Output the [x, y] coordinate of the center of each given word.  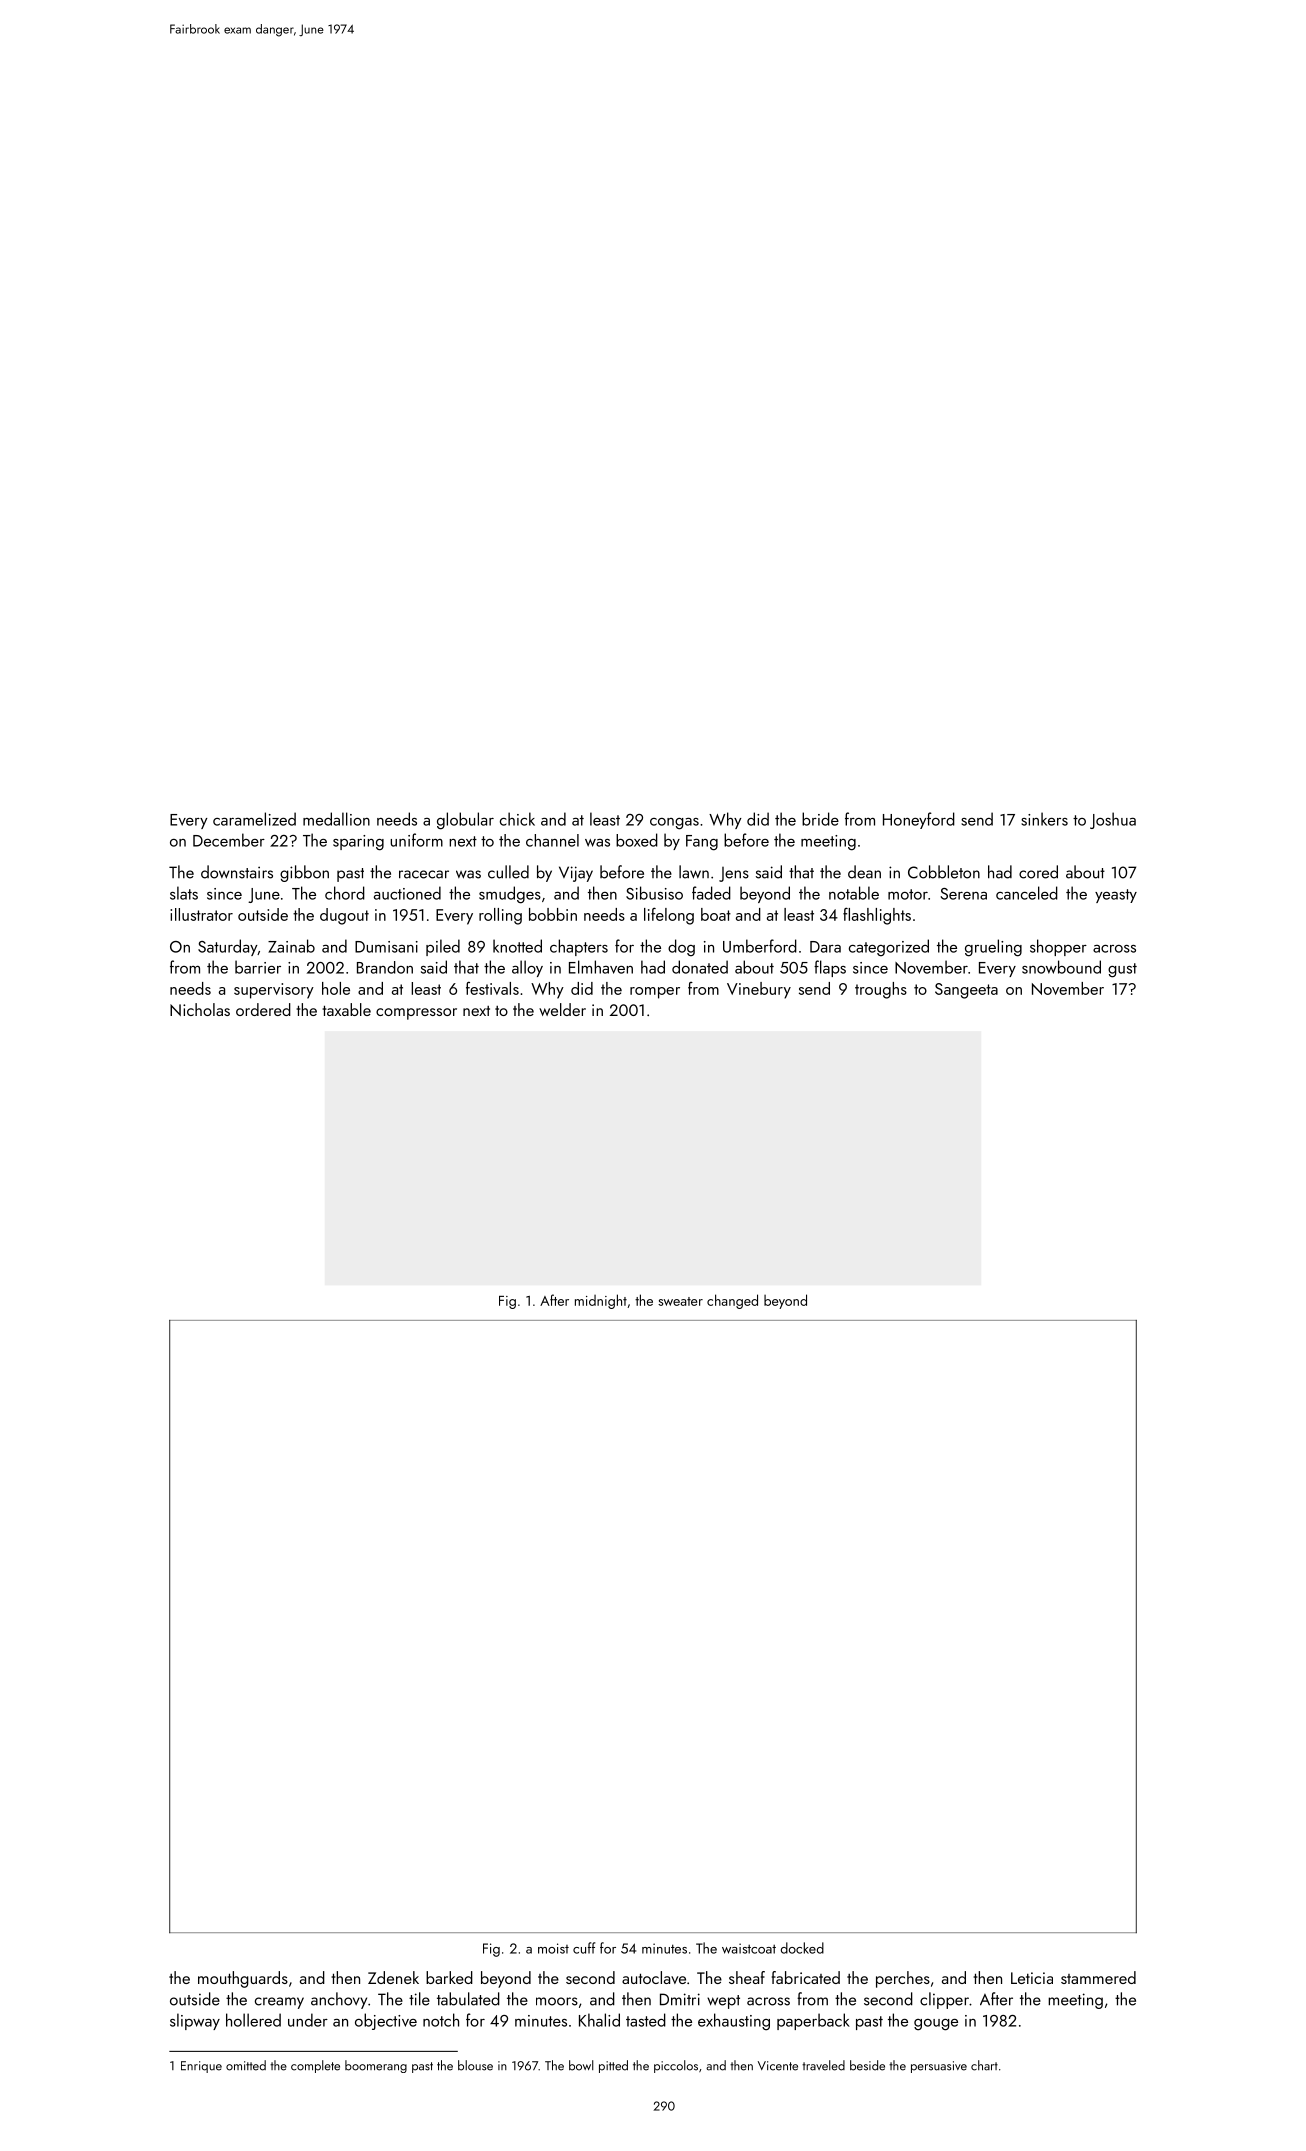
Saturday [227, 947]
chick [517, 819]
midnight [601, 1301]
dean [864, 872]
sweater [680, 1301]
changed [732, 1301]
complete [315, 2066]
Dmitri [680, 1999]
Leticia [1032, 1978]
